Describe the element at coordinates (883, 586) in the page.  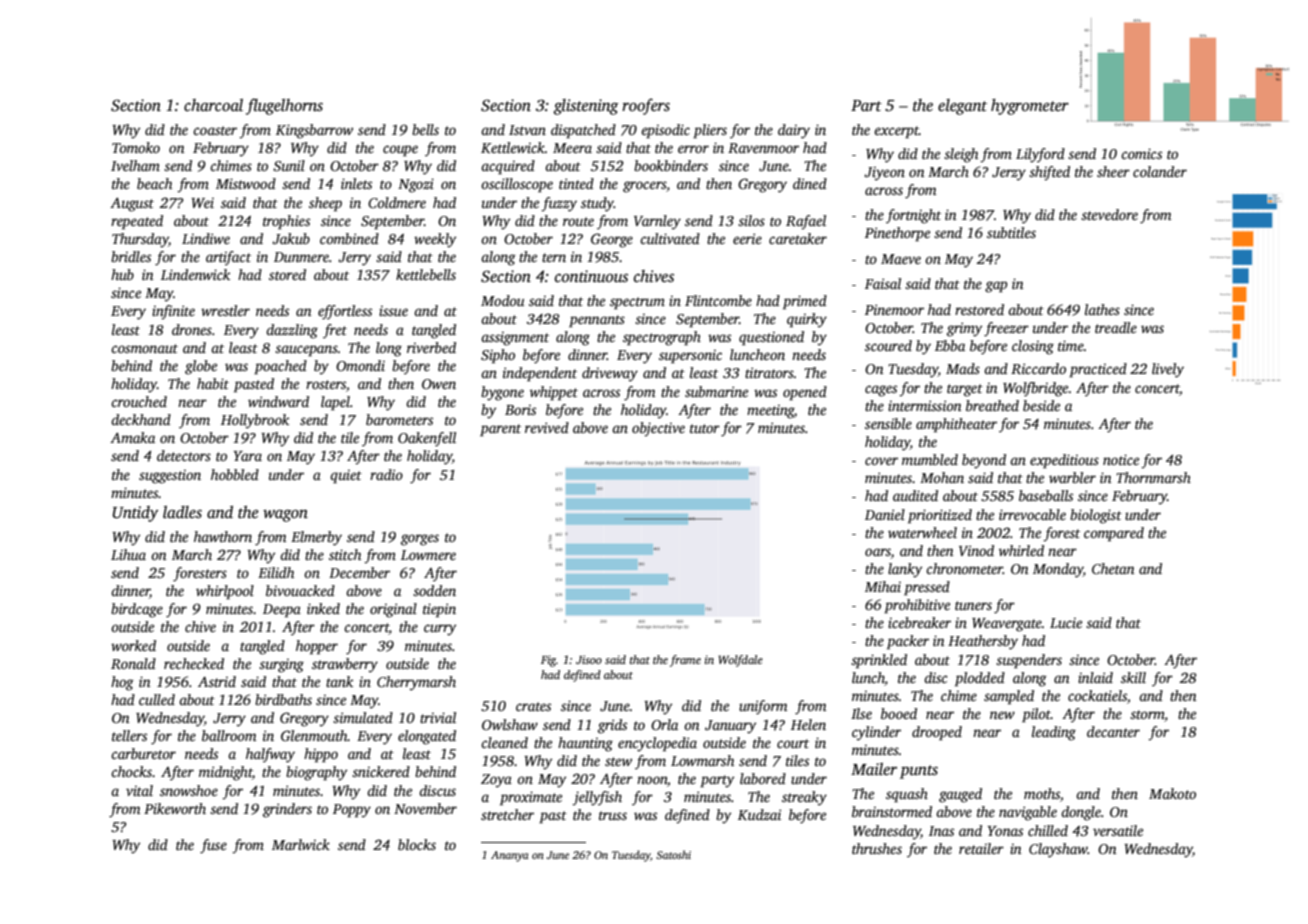
I see `Mihai` at that location.
